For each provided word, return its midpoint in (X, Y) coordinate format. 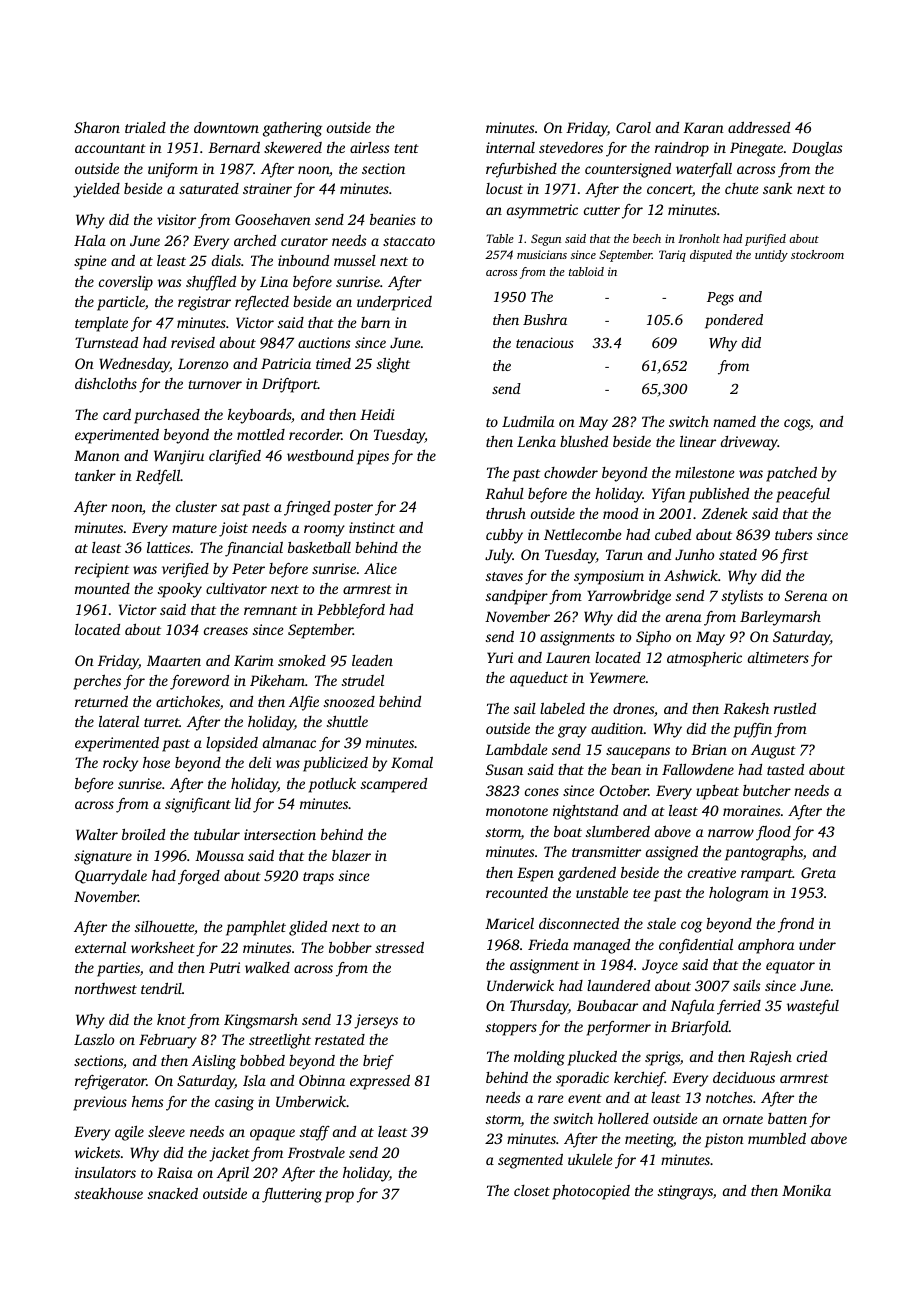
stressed (399, 947)
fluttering (292, 1195)
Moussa (219, 855)
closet (532, 1190)
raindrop (682, 149)
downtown (226, 127)
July (499, 556)
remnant (270, 610)
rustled (795, 708)
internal (510, 147)
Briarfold (700, 1028)
